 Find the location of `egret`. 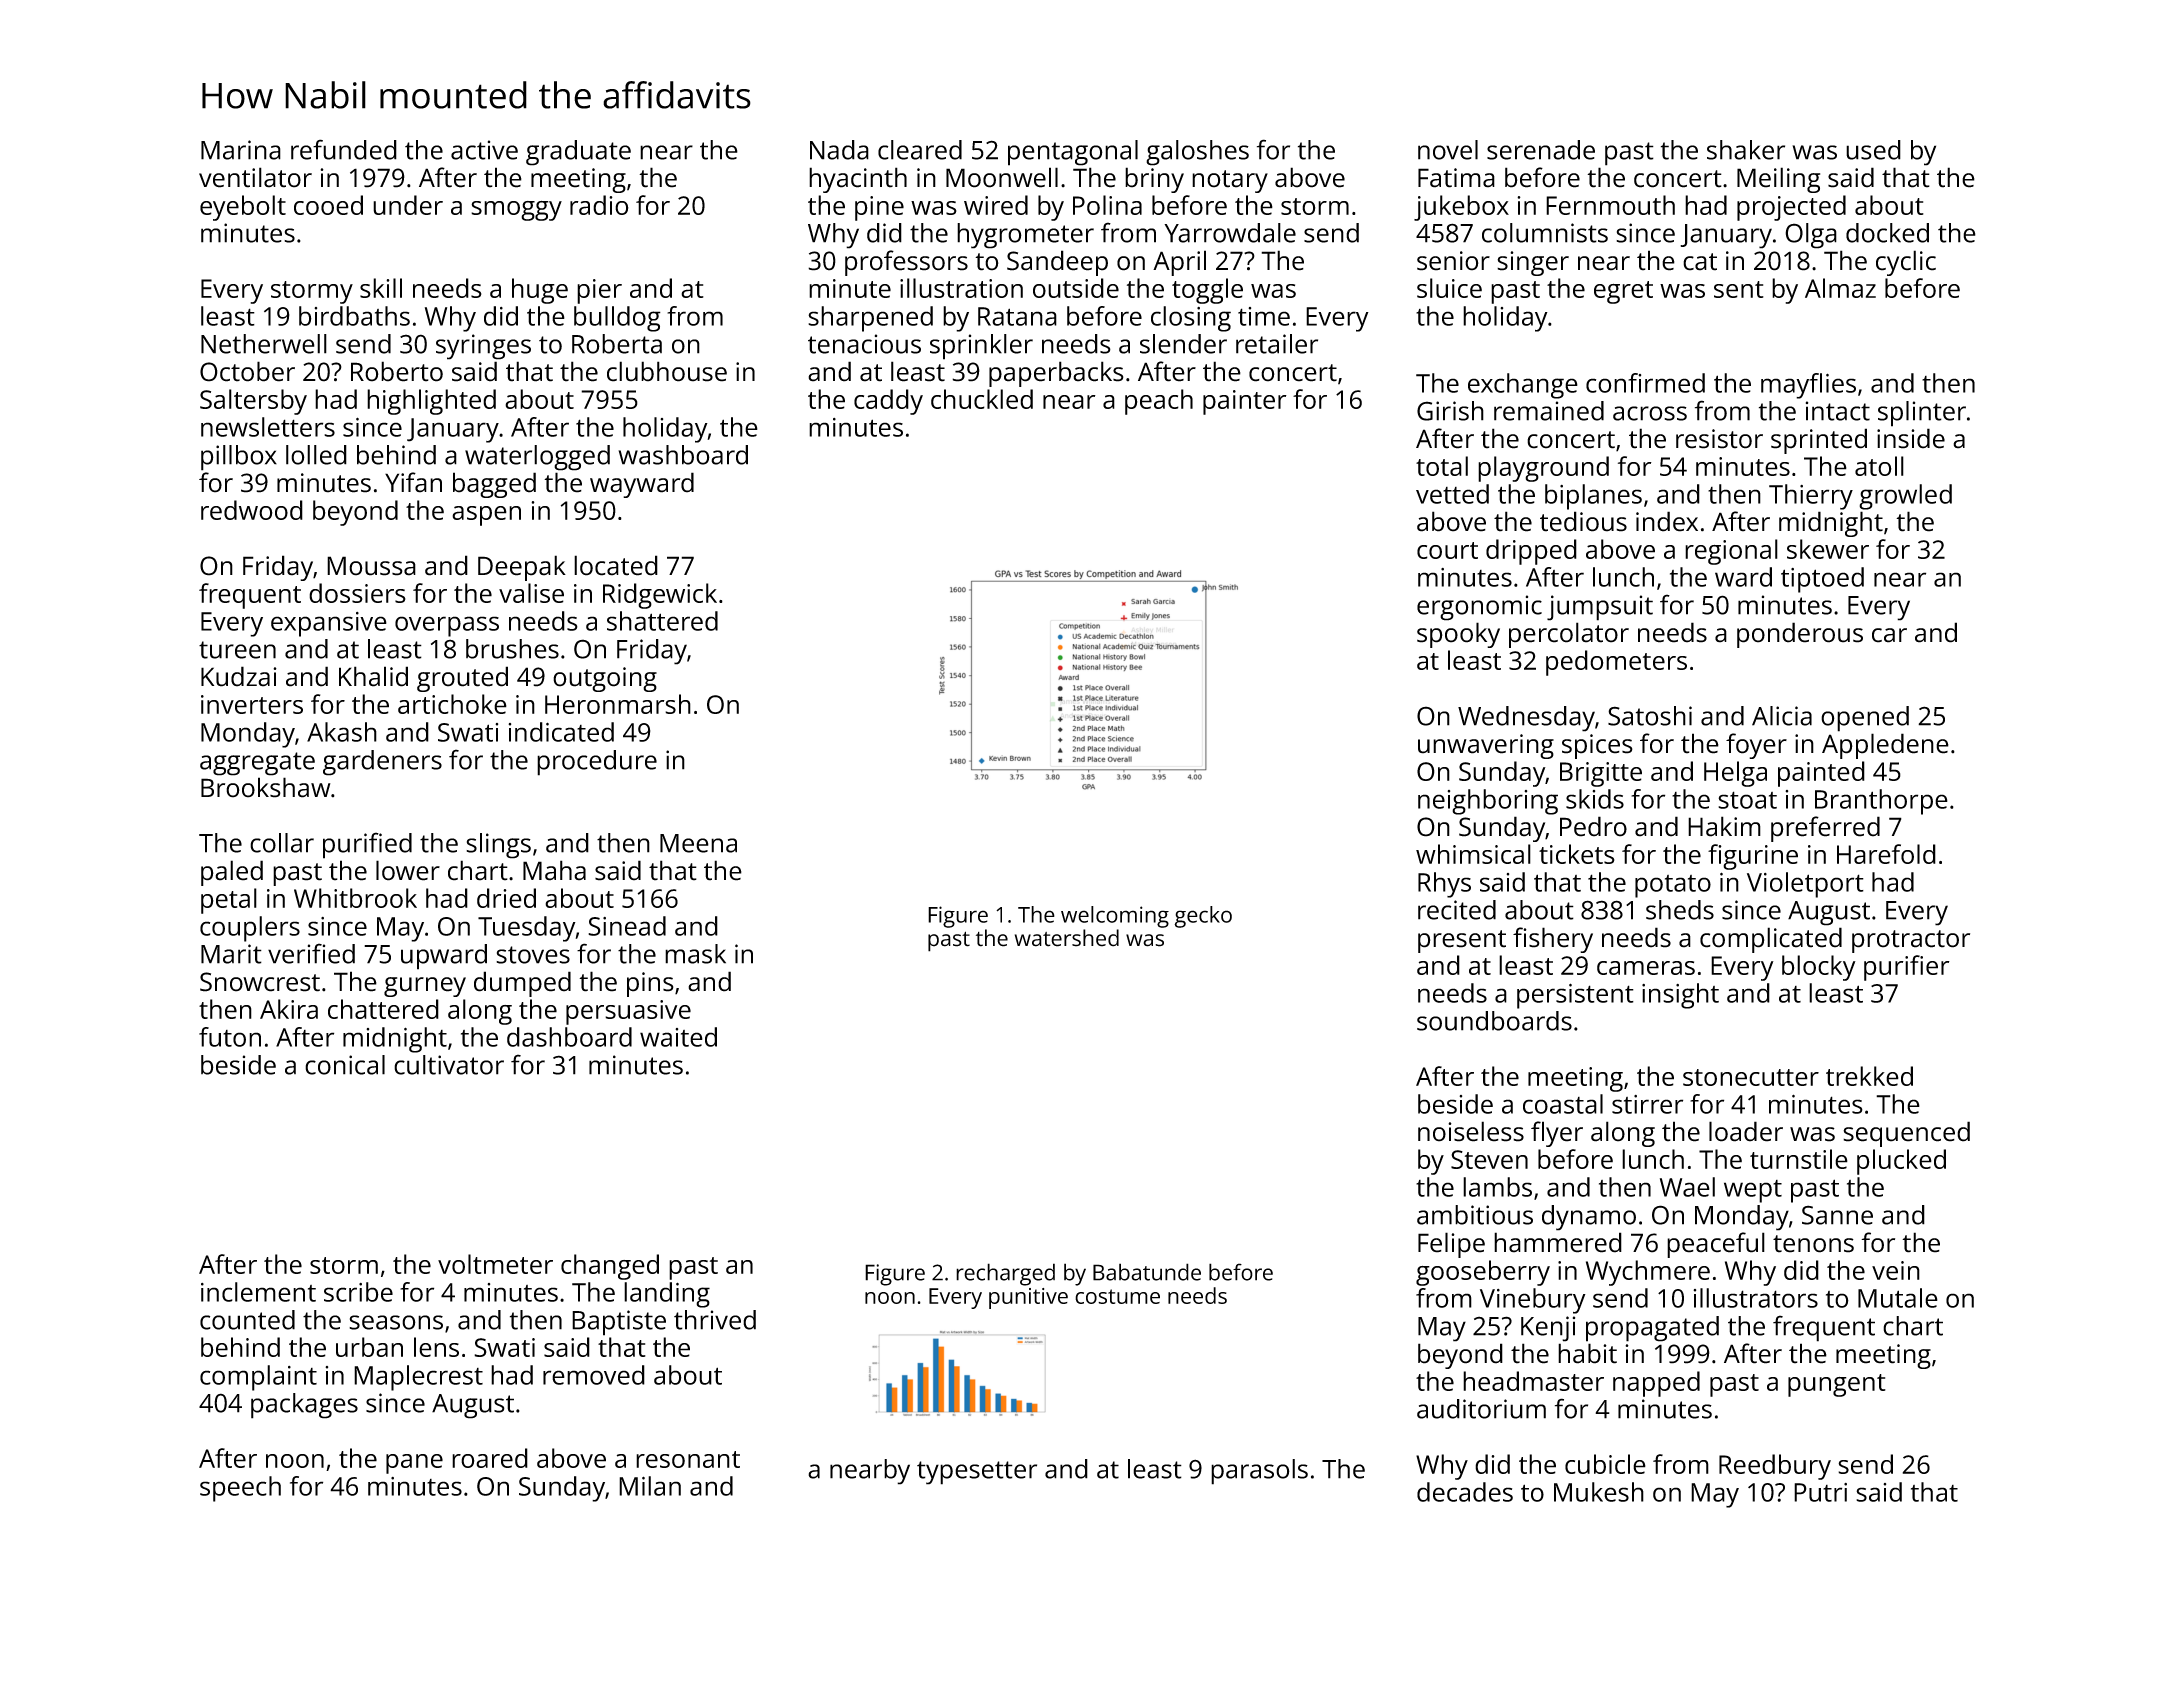

egret is located at coordinates (1623, 292).
